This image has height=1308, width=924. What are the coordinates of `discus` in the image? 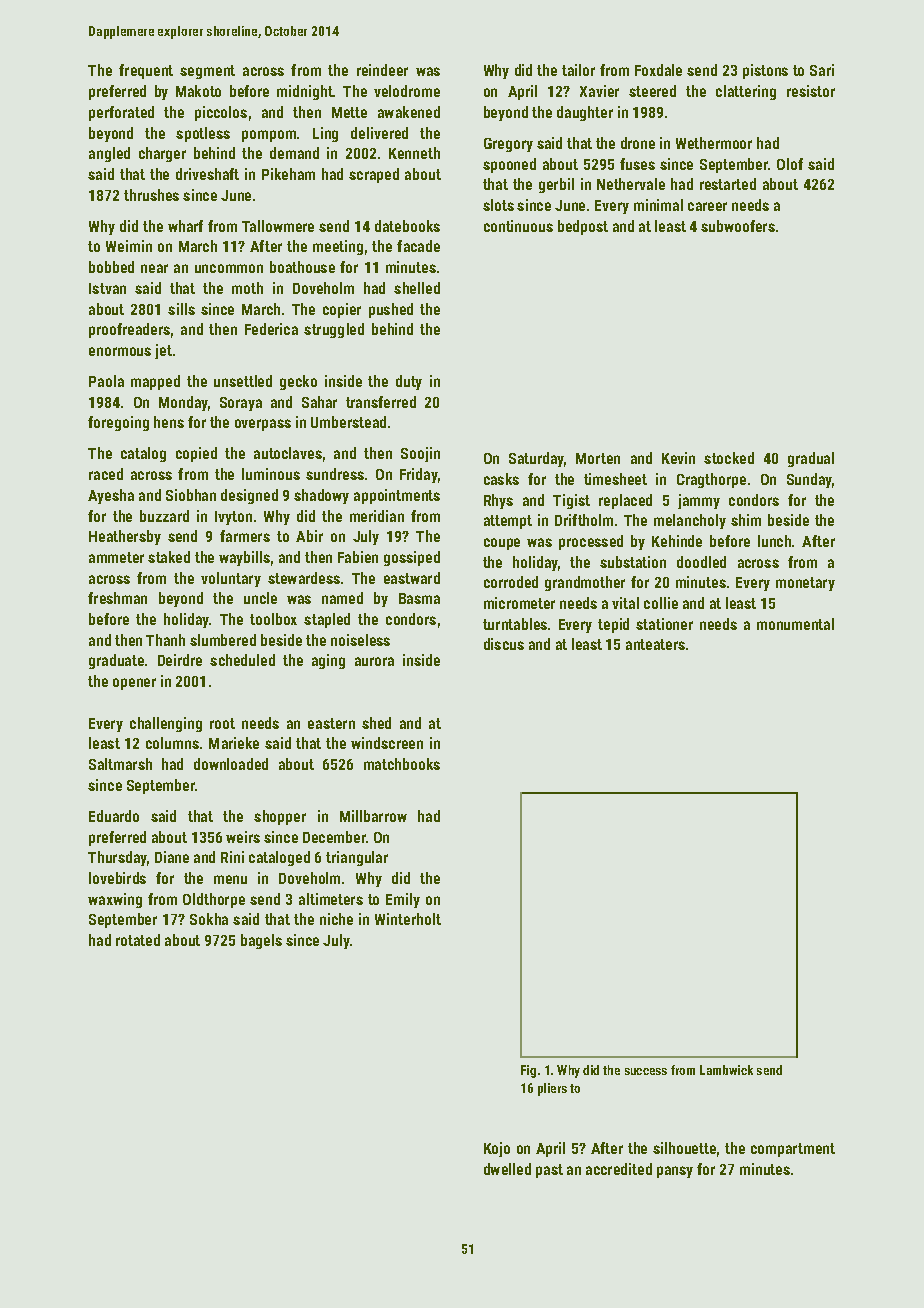 It's located at (504, 644).
